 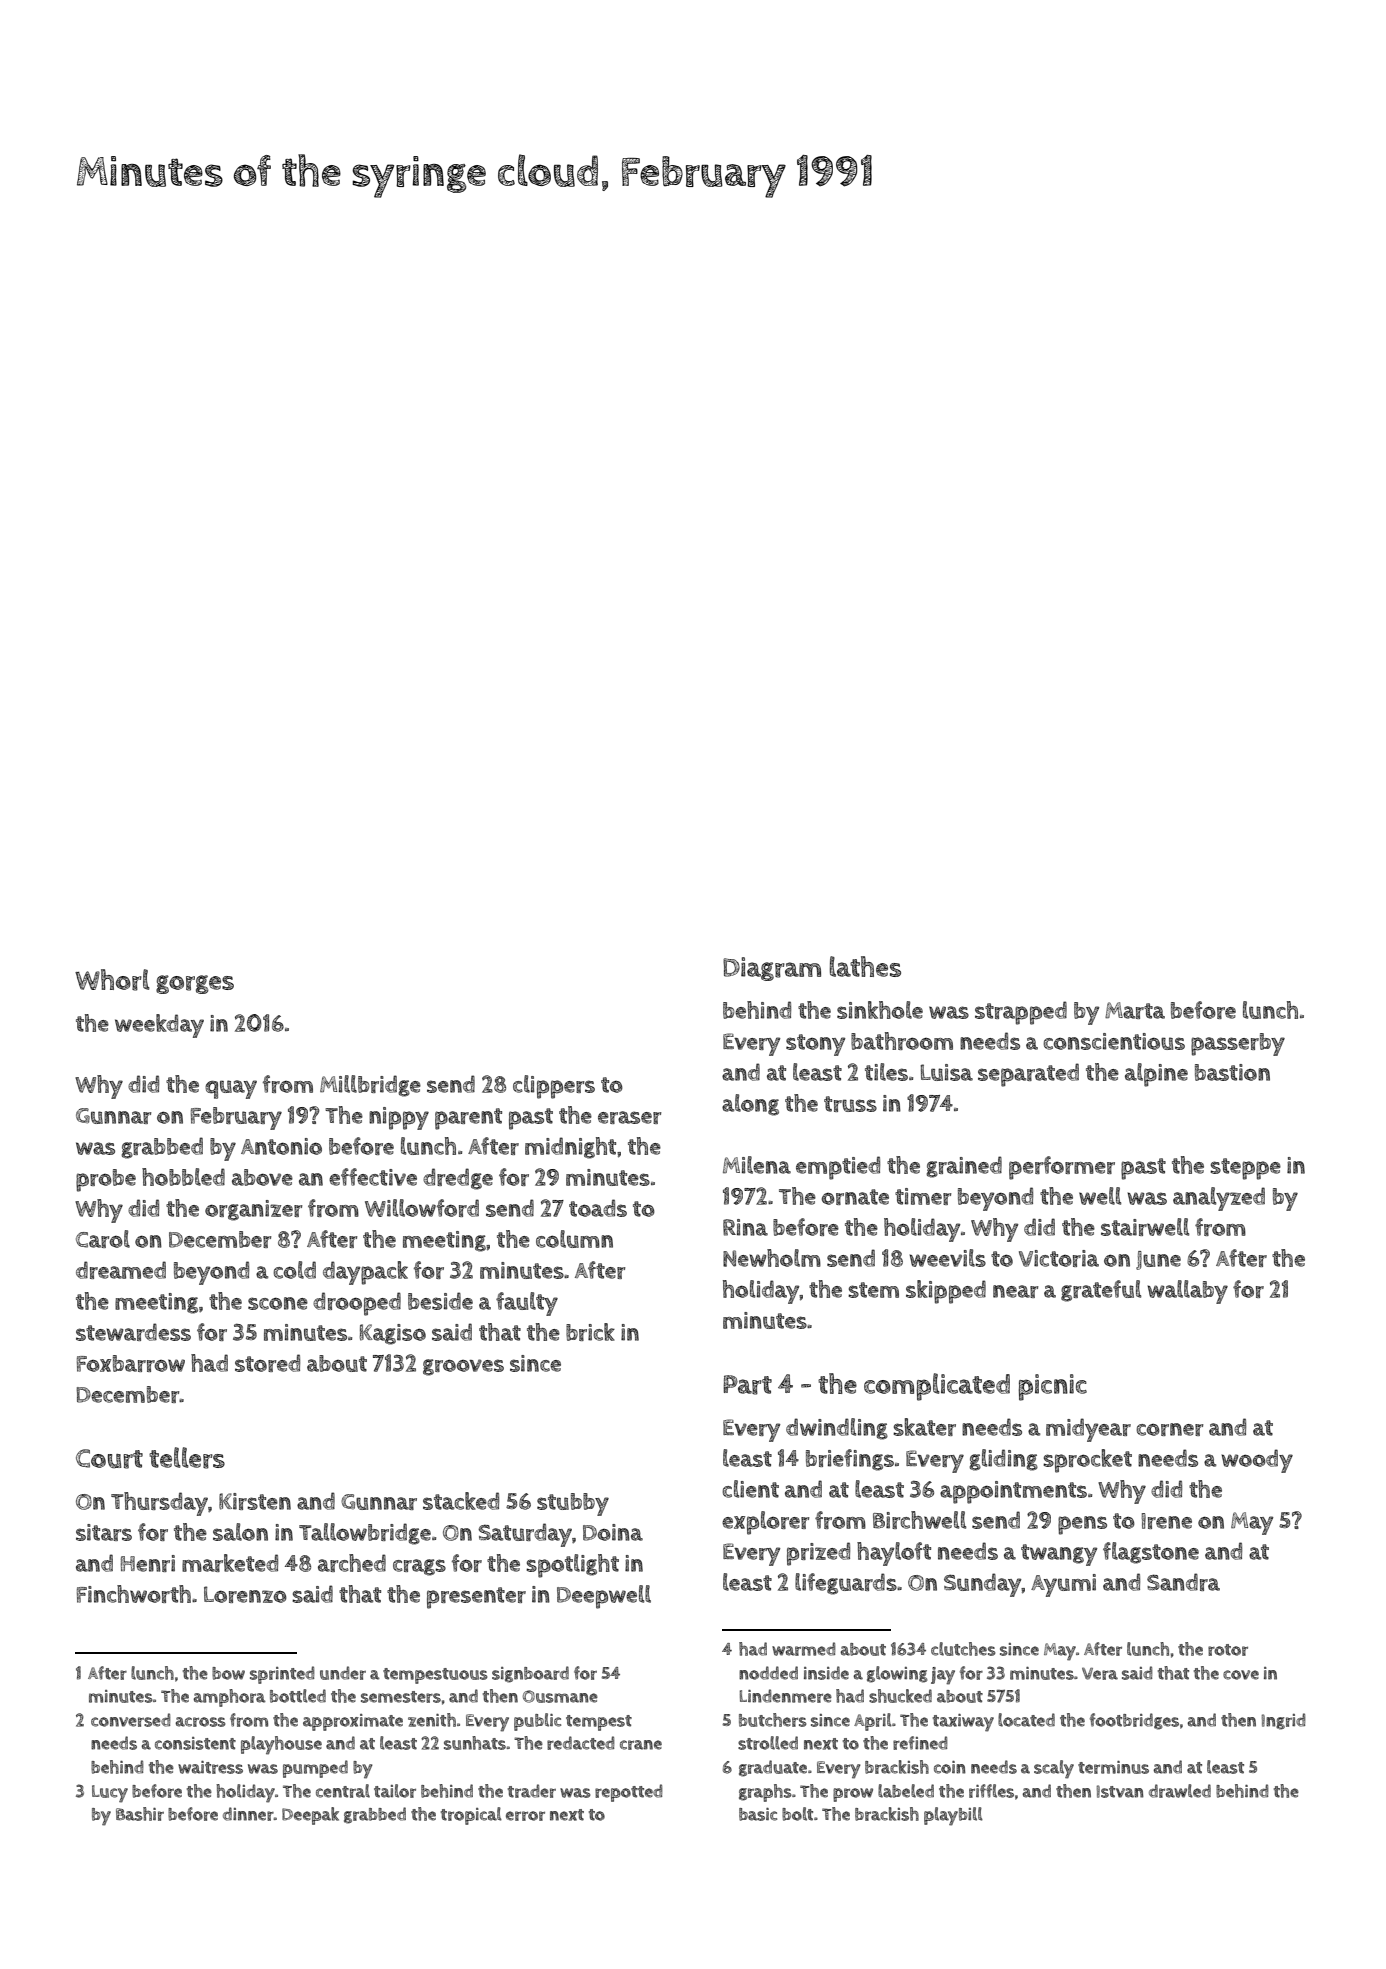 I want to click on grooves, so click(x=463, y=1367).
